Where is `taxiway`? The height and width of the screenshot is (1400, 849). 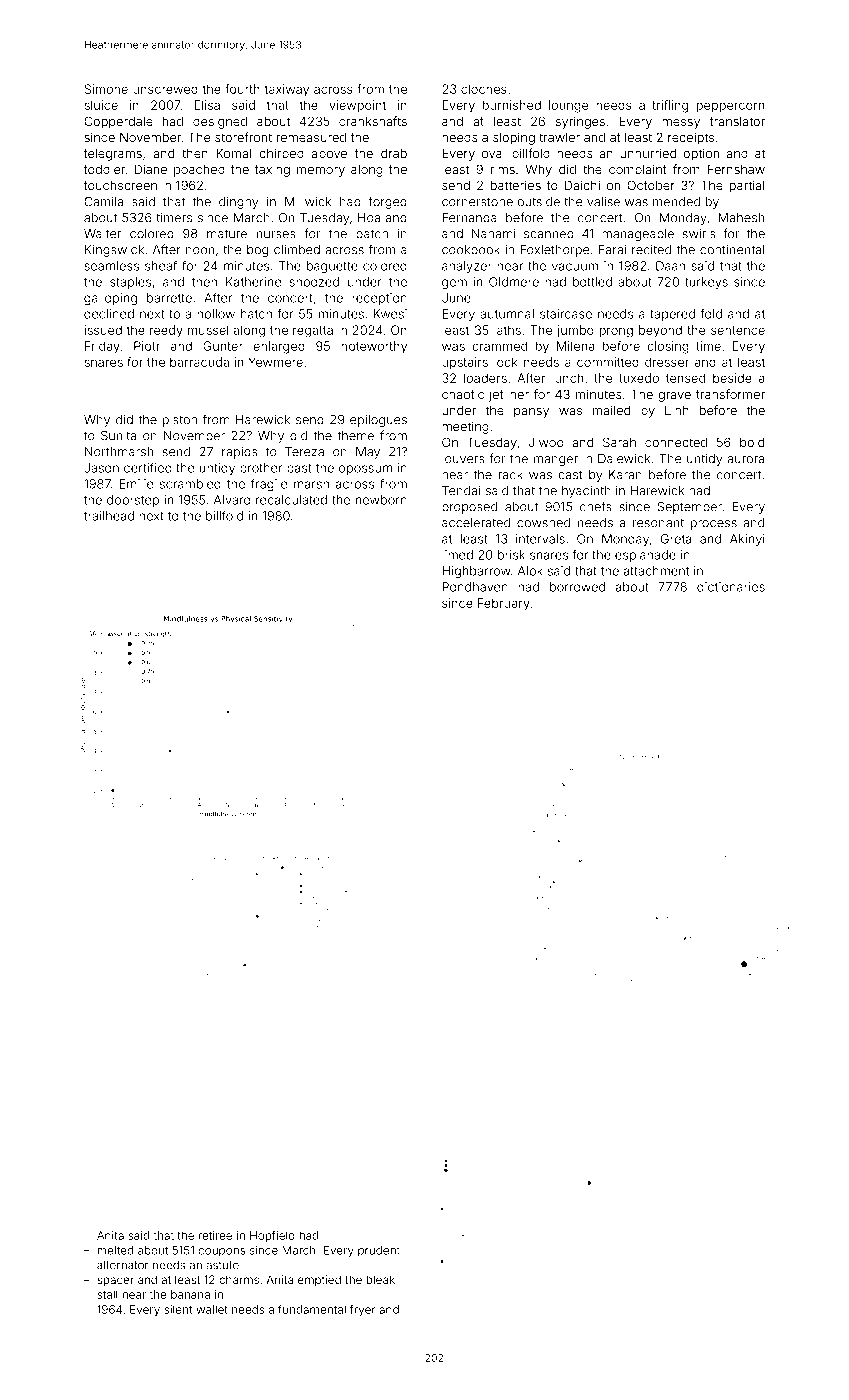
taxiway is located at coordinates (287, 90).
